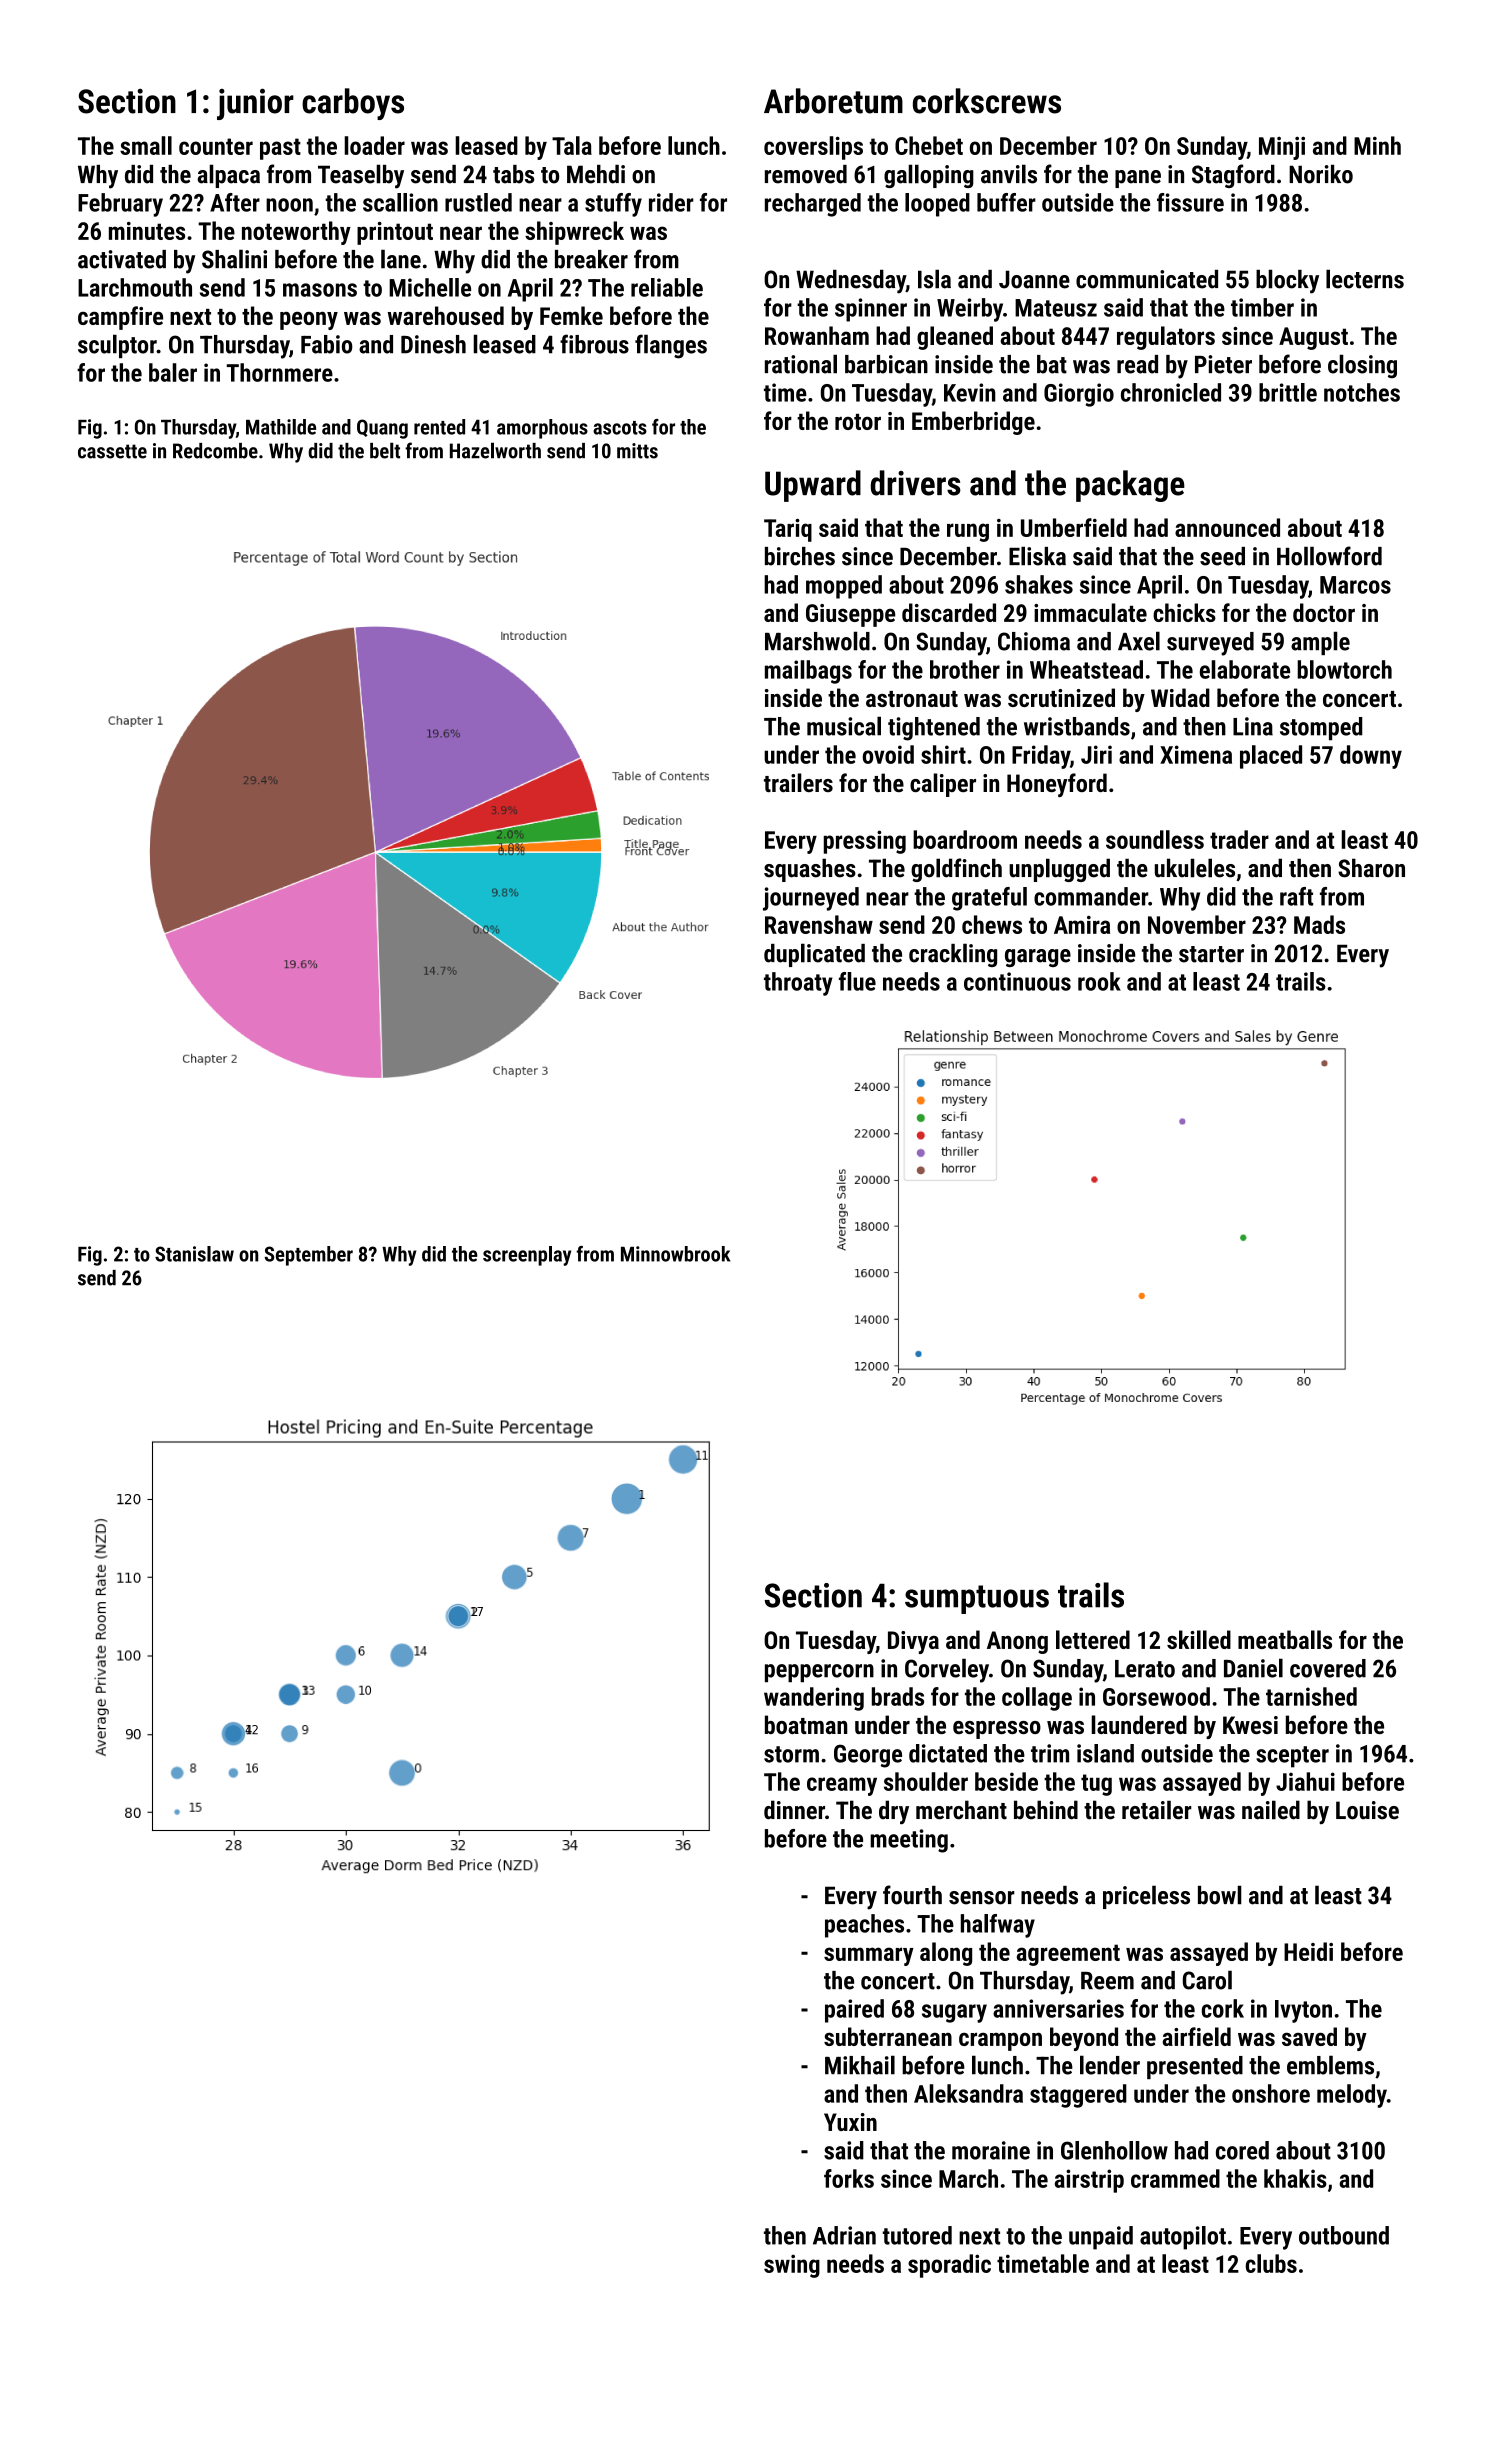 Image resolution: width=1496 pixels, height=2464 pixels. What do you see at coordinates (147, 231) in the page?
I see `minutes` at bounding box center [147, 231].
